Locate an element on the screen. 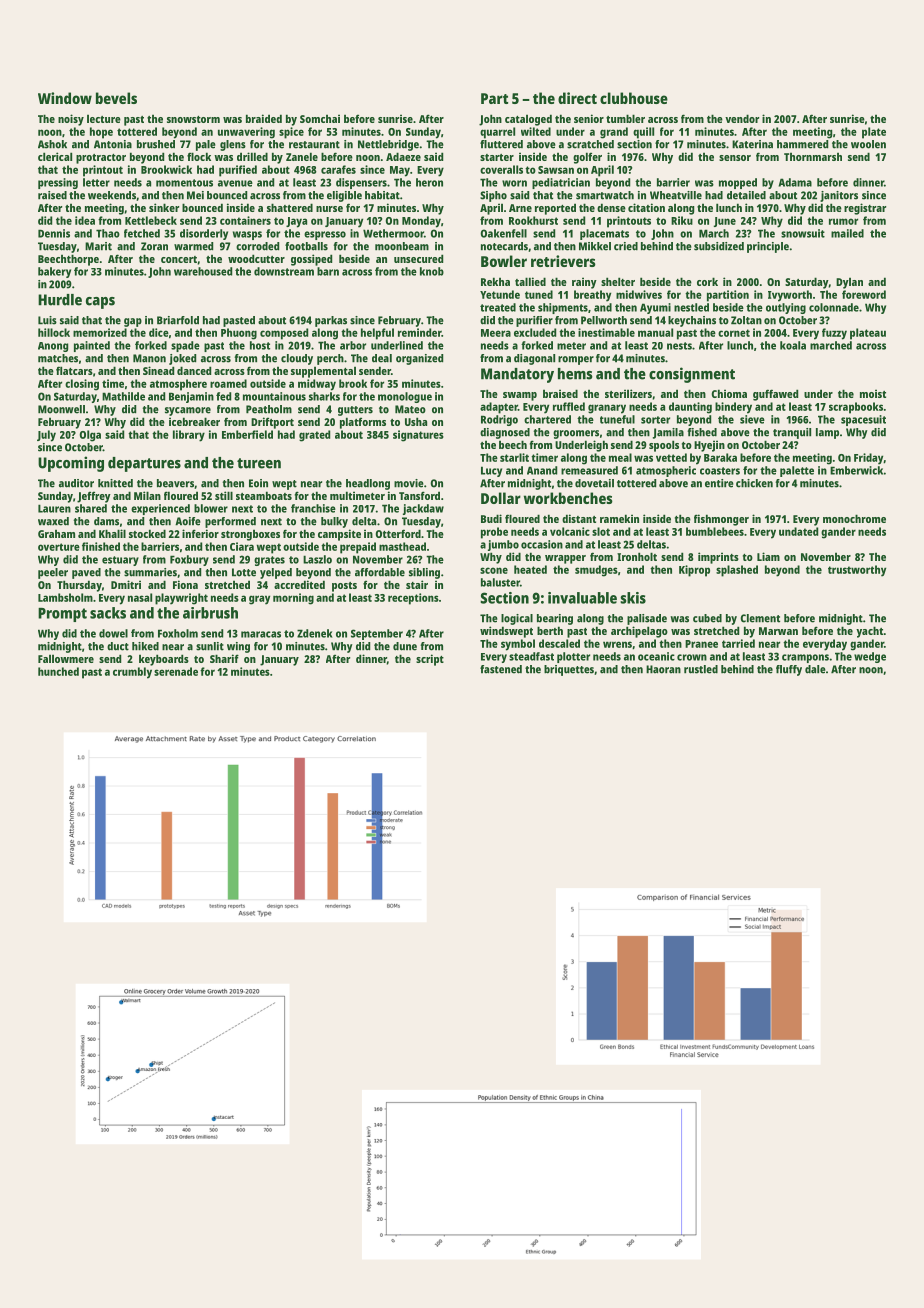  moonbeam is located at coordinates (402, 246).
